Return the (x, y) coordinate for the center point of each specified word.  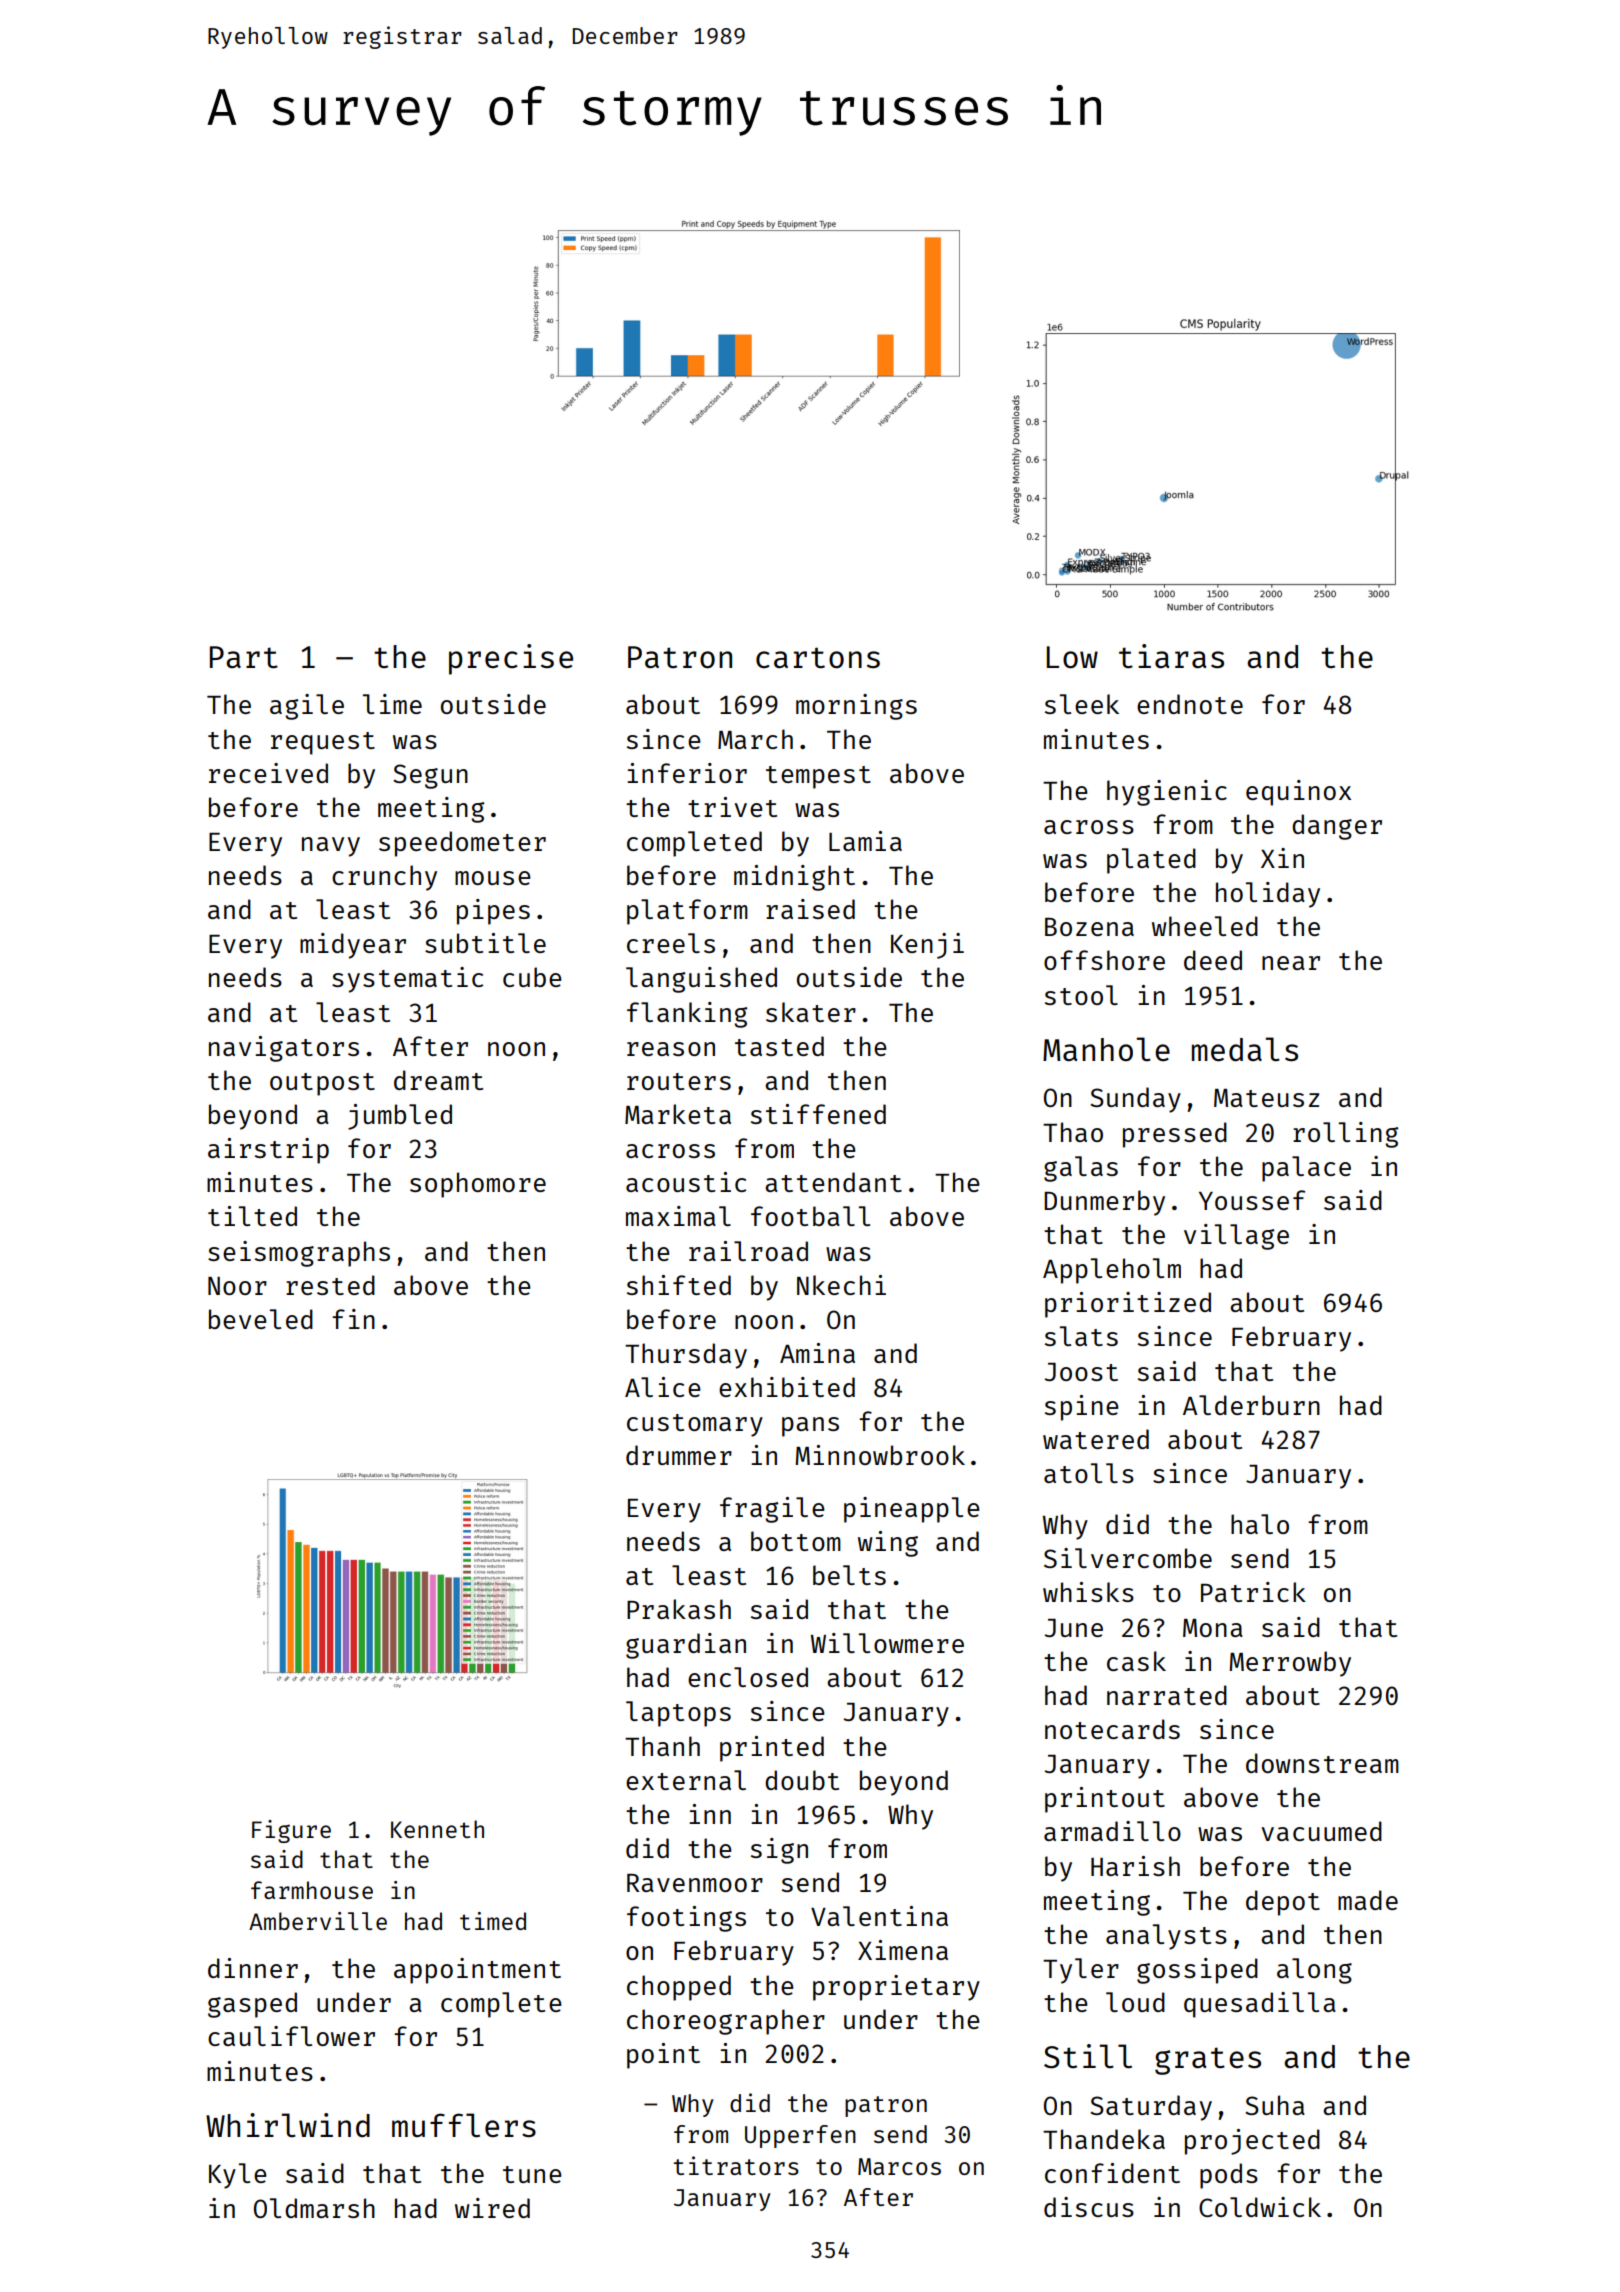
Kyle (238, 2176)
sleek (1082, 704)
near (1291, 963)
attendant (833, 1182)
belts (849, 1575)
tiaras (1171, 656)
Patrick (1253, 1592)
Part (244, 657)
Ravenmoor (695, 1883)
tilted (252, 1216)
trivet (732, 807)
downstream (1322, 1763)
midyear (353, 946)
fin (353, 1319)
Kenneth (437, 1829)
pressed (1175, 1135)
